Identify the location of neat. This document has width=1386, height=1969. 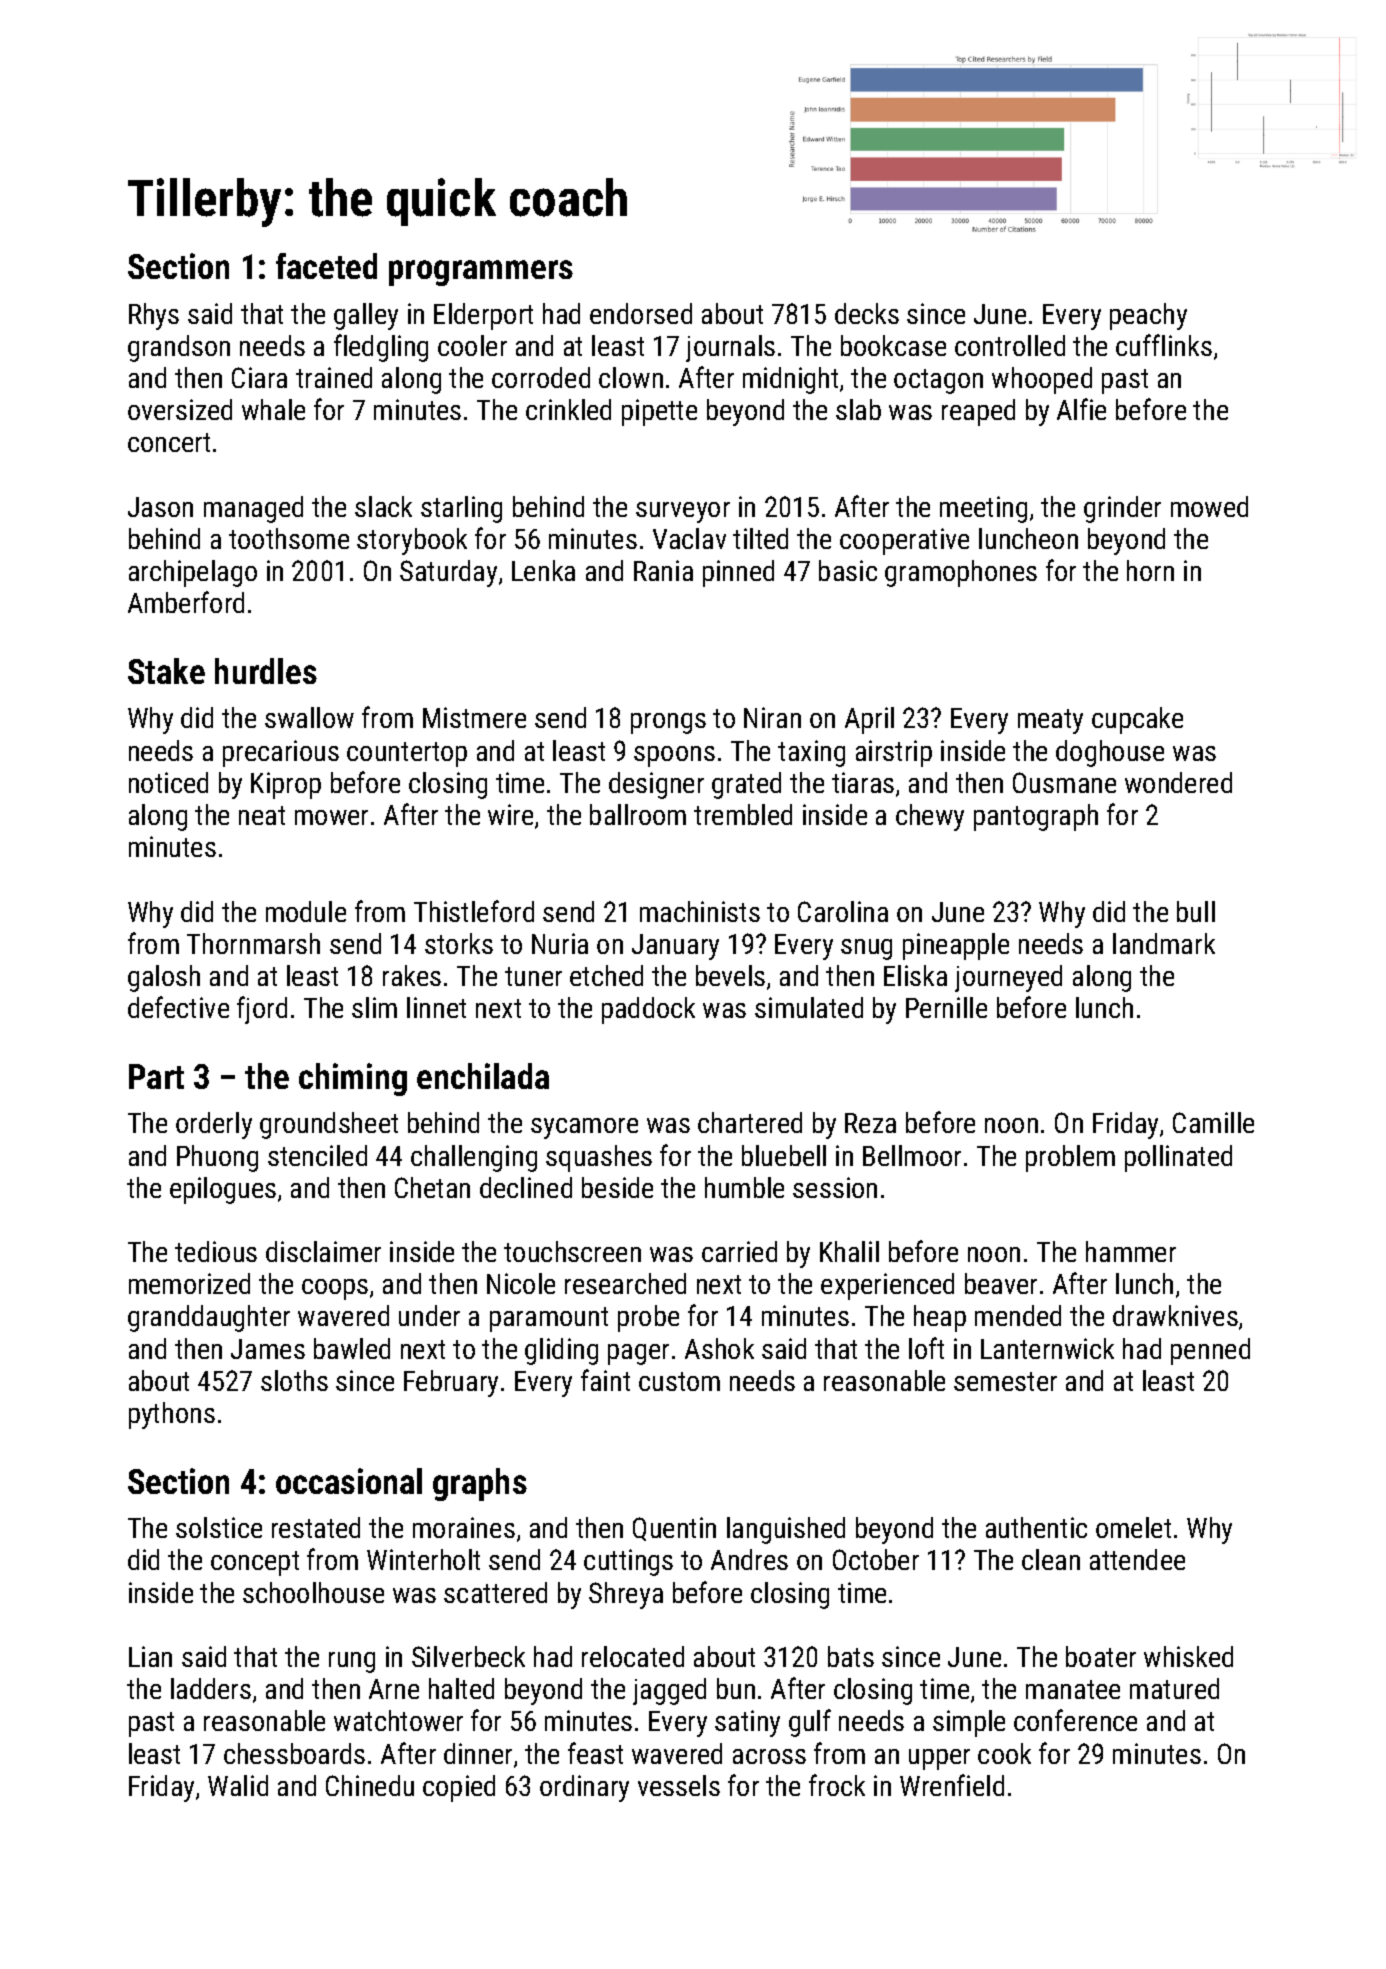
(262, 815).
